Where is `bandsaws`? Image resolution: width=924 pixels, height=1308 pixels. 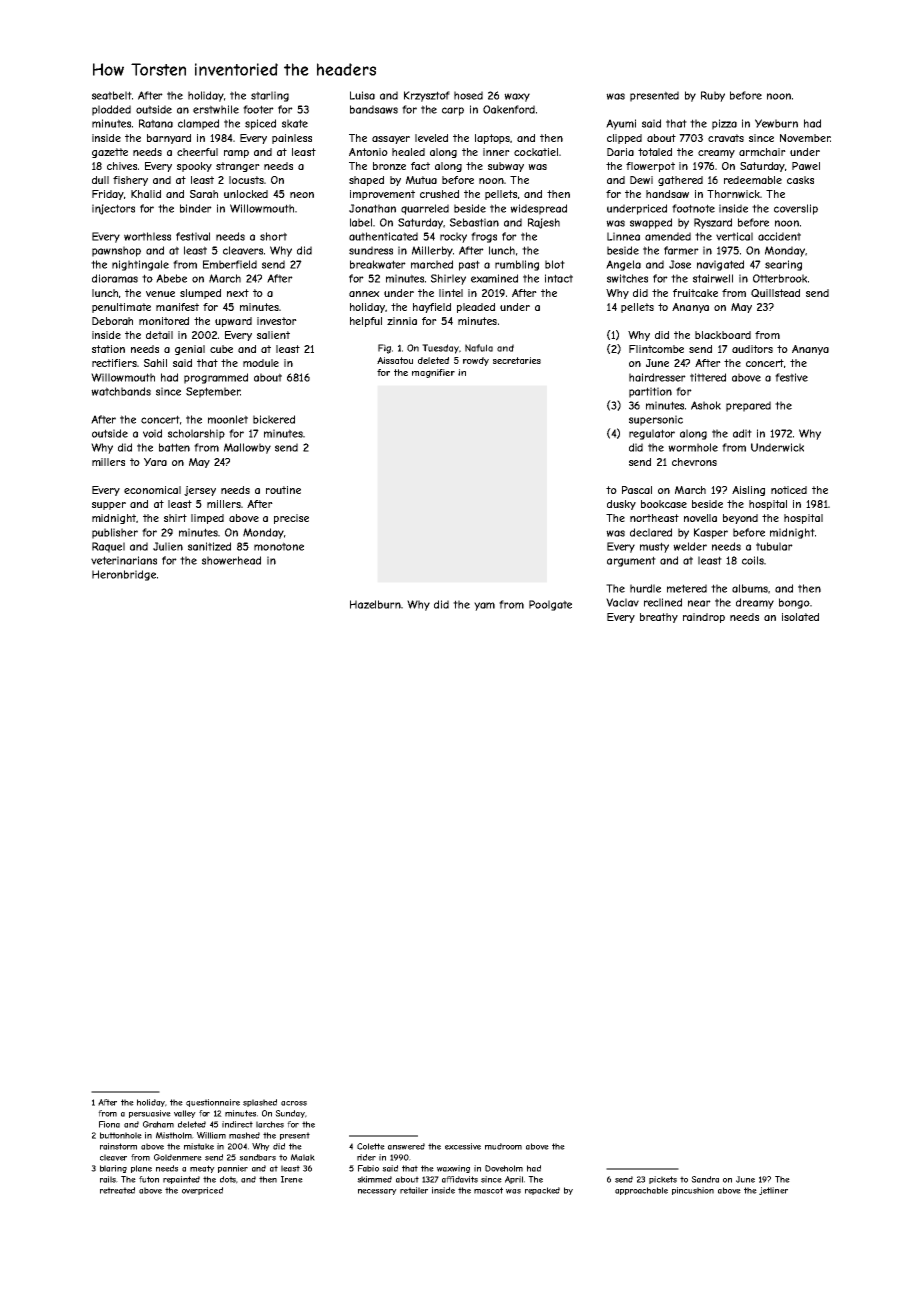
bandsaws is located at coordinates (374, 109).
